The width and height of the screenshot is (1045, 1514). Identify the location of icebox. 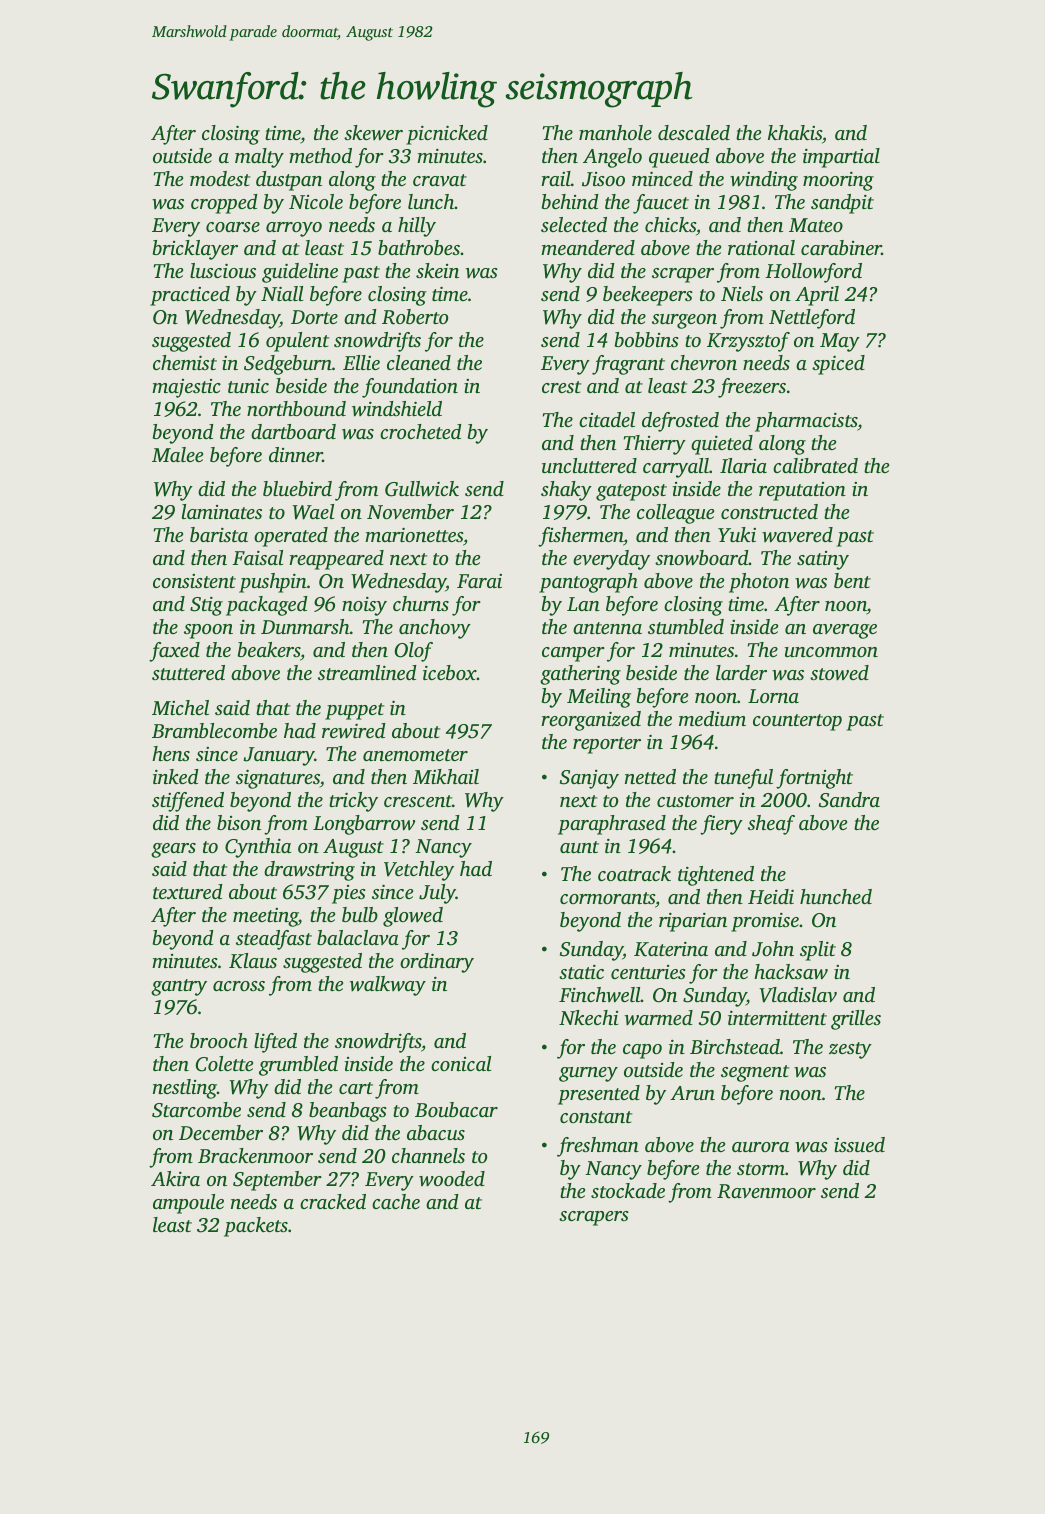
(450, 672).
